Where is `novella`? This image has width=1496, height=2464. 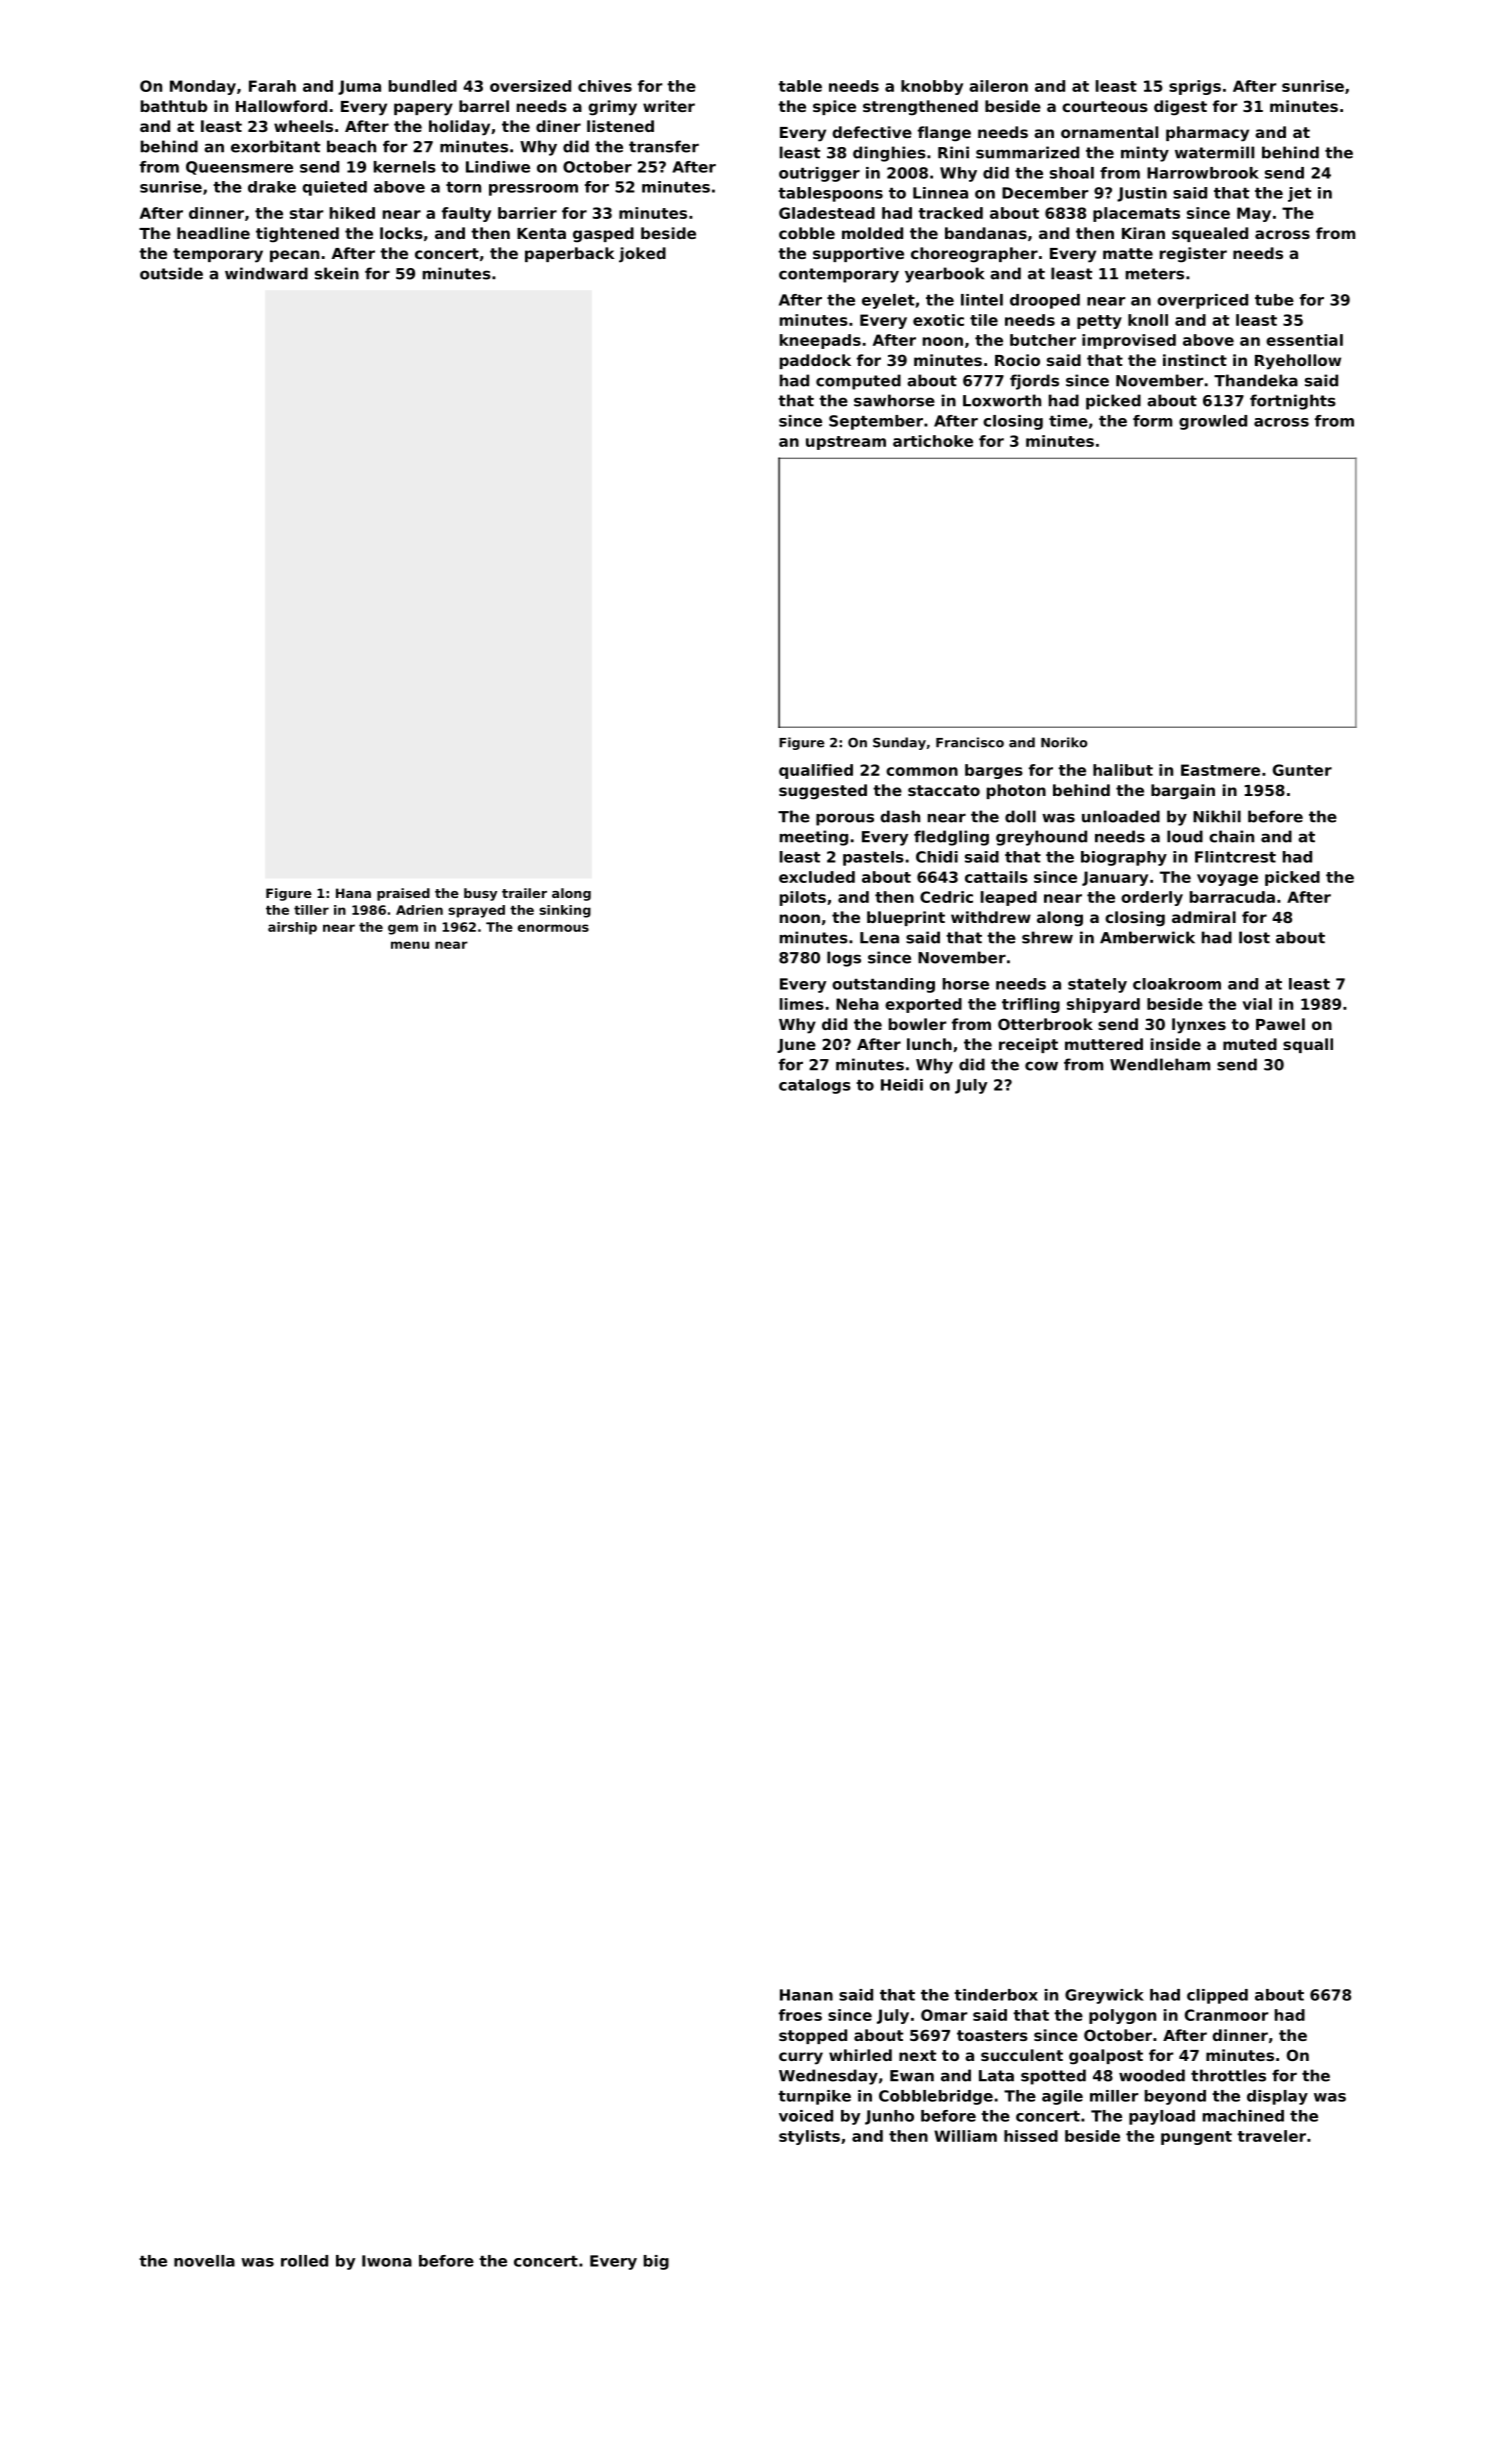
novella is located at coordinates (204, 2261).
